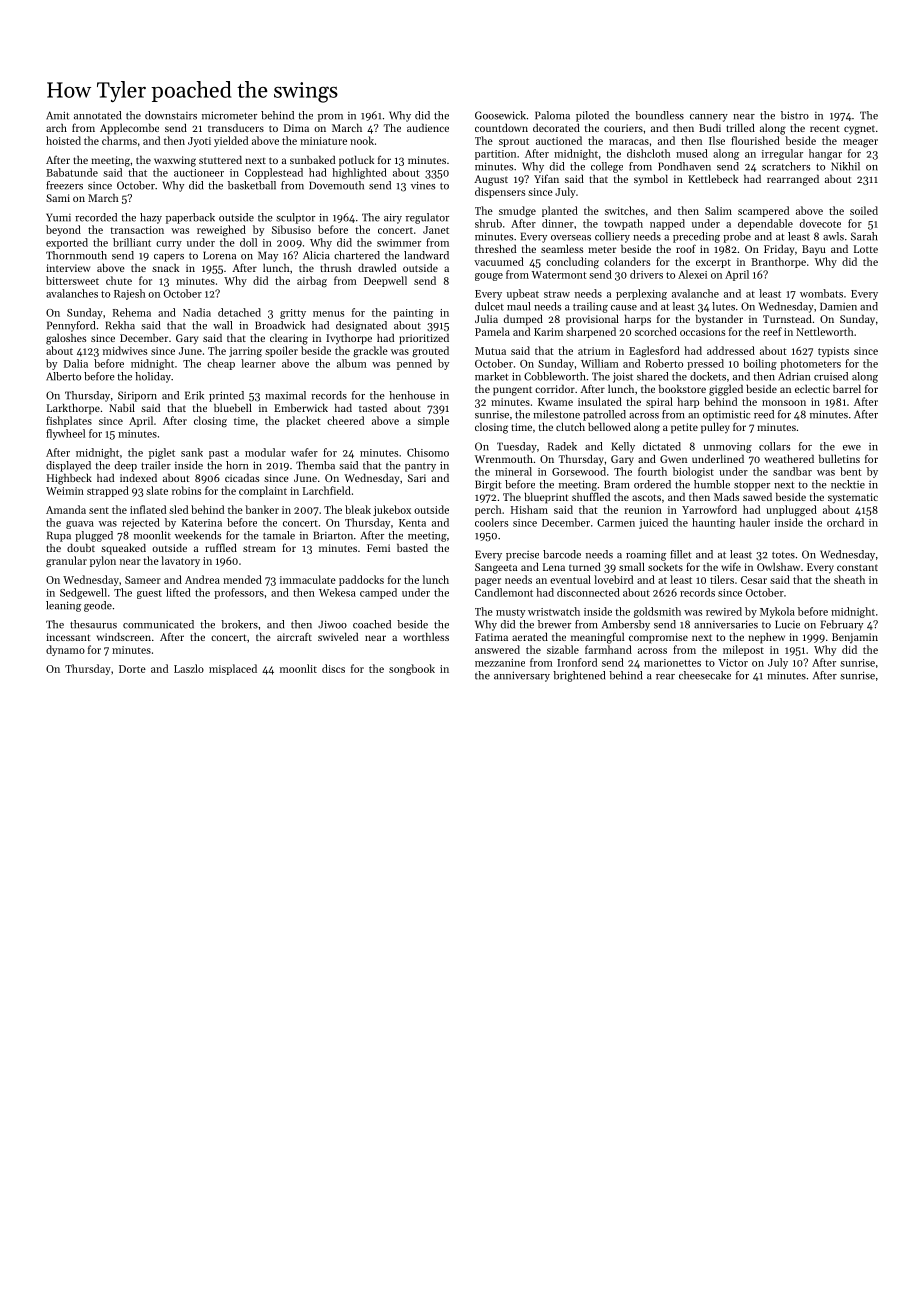  What do you see at coordinates (233, 669) in the screenshot?
I see `misplaced` at bounding box center [233, 669].
